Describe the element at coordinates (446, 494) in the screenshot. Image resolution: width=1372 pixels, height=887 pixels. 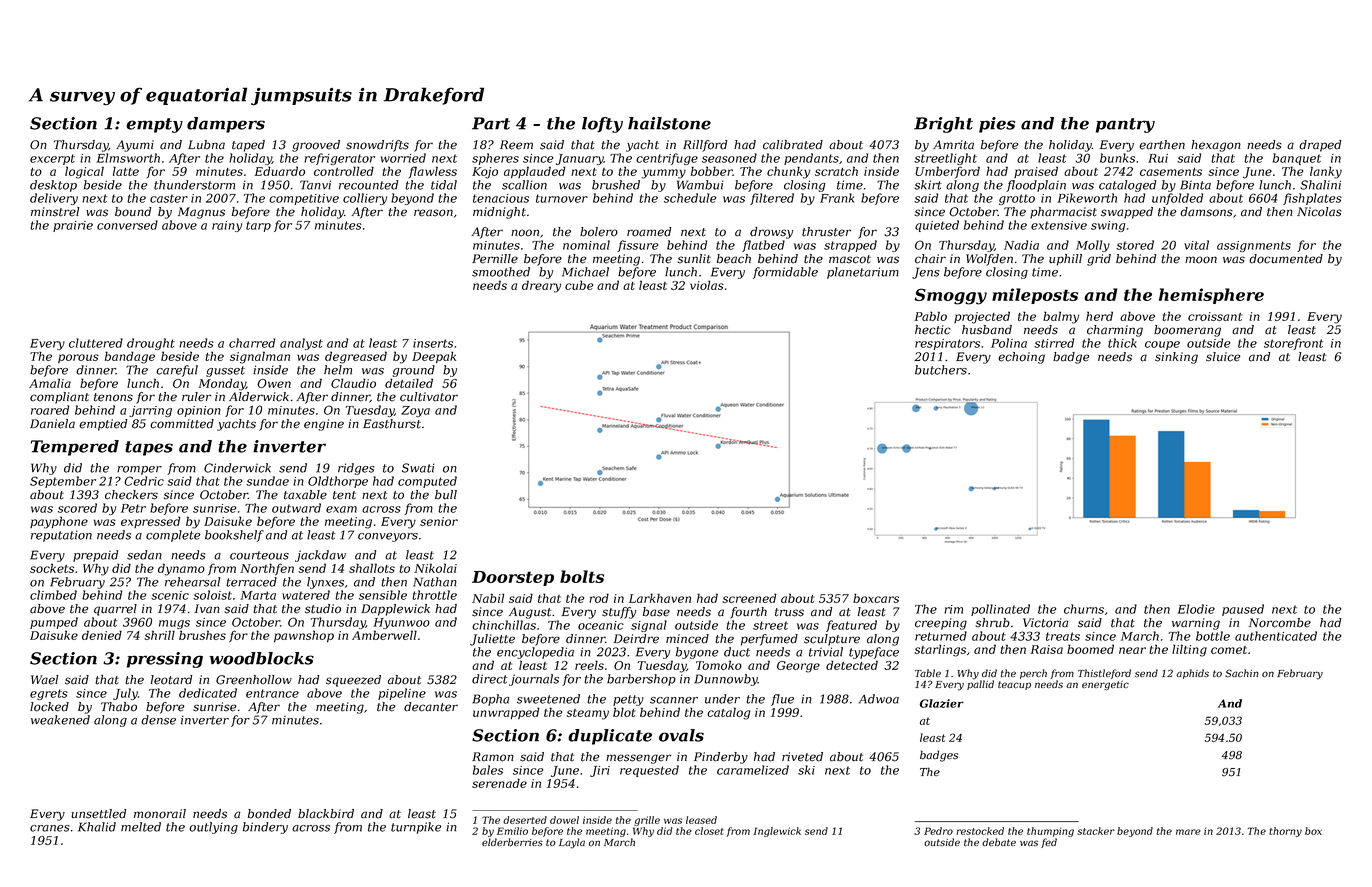
I see `bull` at that location.
